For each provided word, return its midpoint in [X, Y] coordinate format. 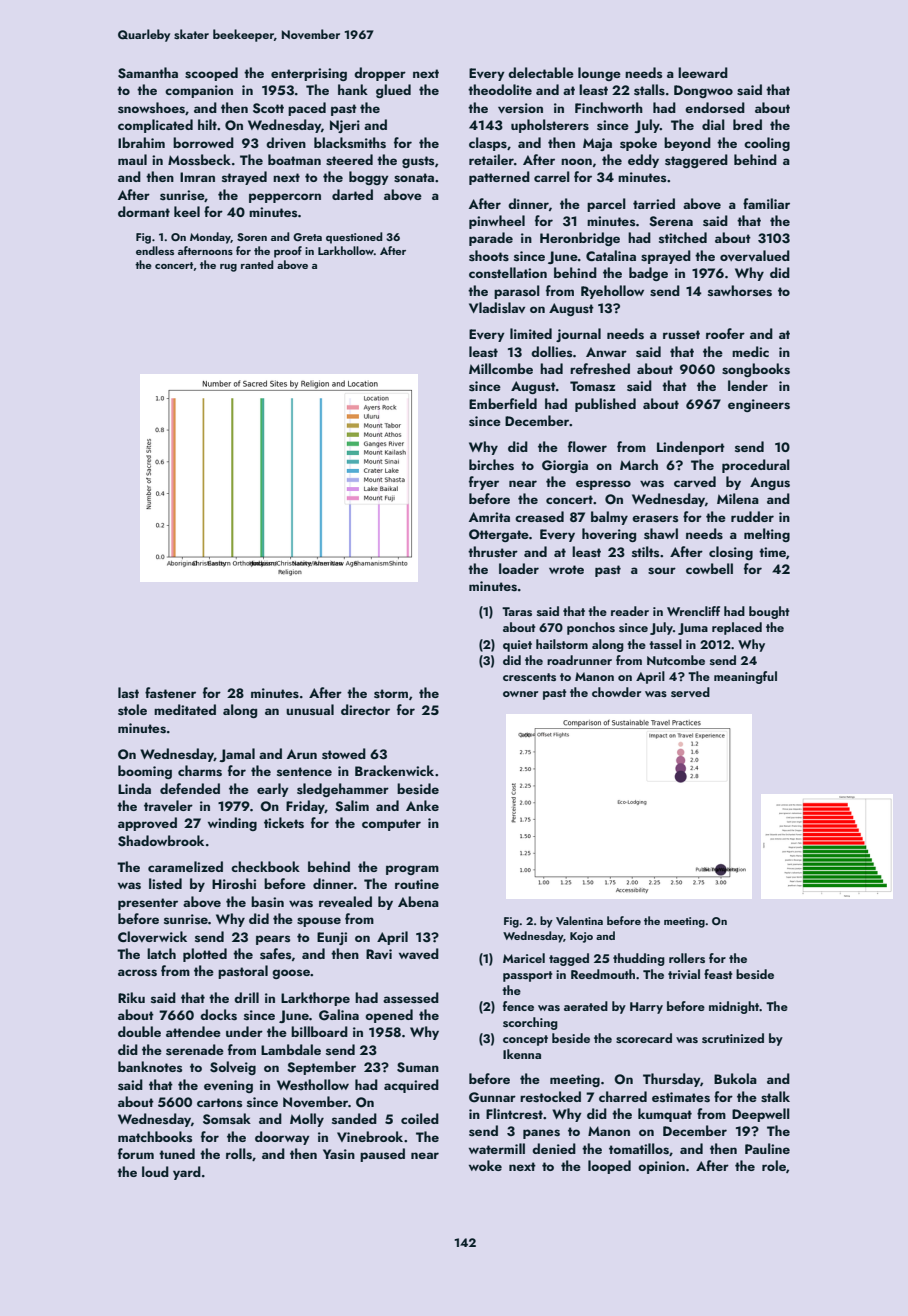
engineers [759, 405]
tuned [177, 1153]
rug [228, 268]
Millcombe [501, 368]
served [690, 692]
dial [713, 124]
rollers [687, 958]
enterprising [309, 74]
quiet [517, 646]
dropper [380, 74]
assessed [411, 997]
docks [218, 1015]
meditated [185, 709]
